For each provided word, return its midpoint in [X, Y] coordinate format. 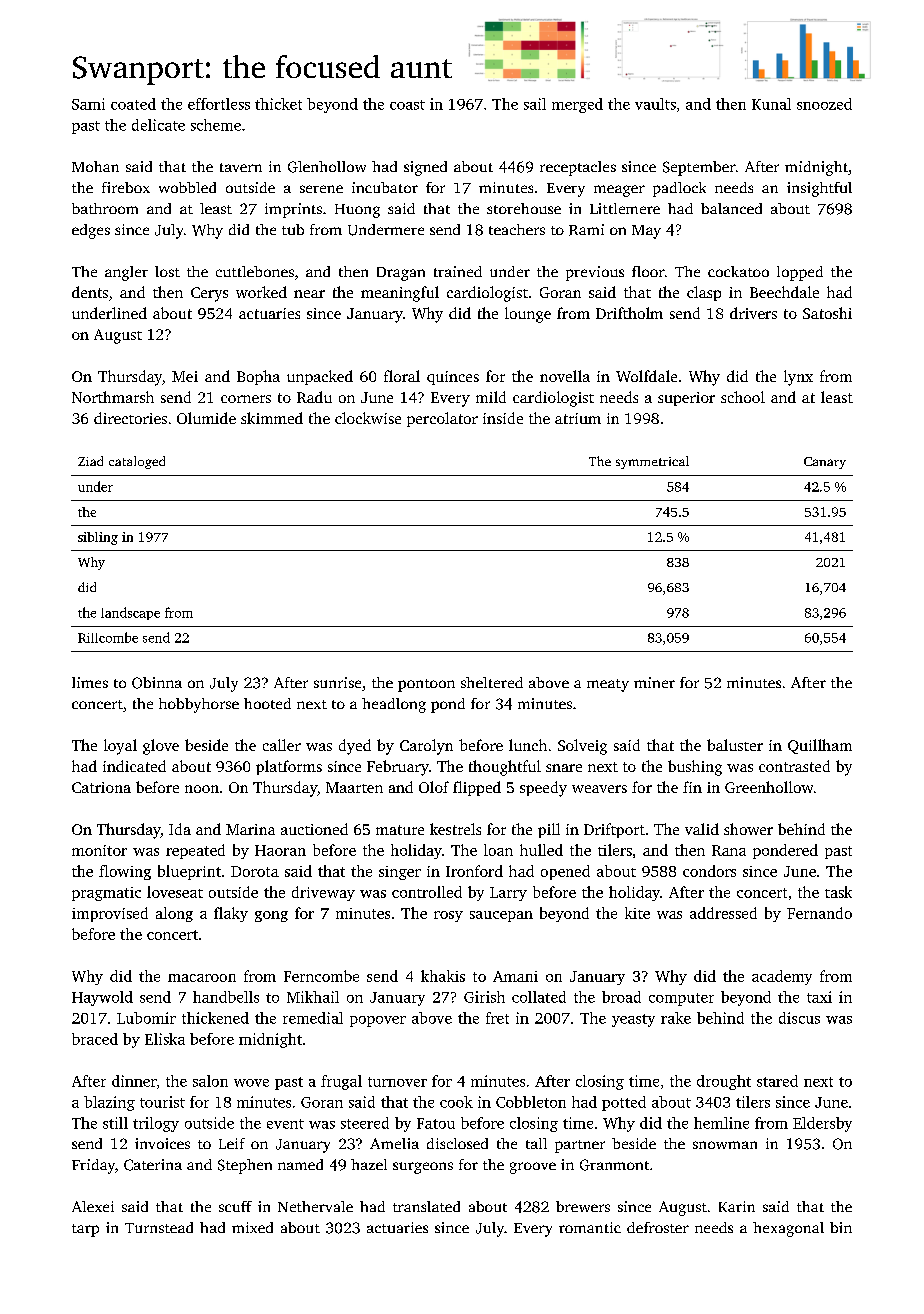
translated [426, 1206]
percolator [442, 419]
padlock [679, 189]
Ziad [90, 461]
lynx [798, 378]
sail [535, 104]
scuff [235, 1206]
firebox [126, 187]
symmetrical [652, 462]
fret [497, 1018]
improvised [110, 914]
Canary [825, 463]
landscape [130, 613]
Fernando [819, 913]
